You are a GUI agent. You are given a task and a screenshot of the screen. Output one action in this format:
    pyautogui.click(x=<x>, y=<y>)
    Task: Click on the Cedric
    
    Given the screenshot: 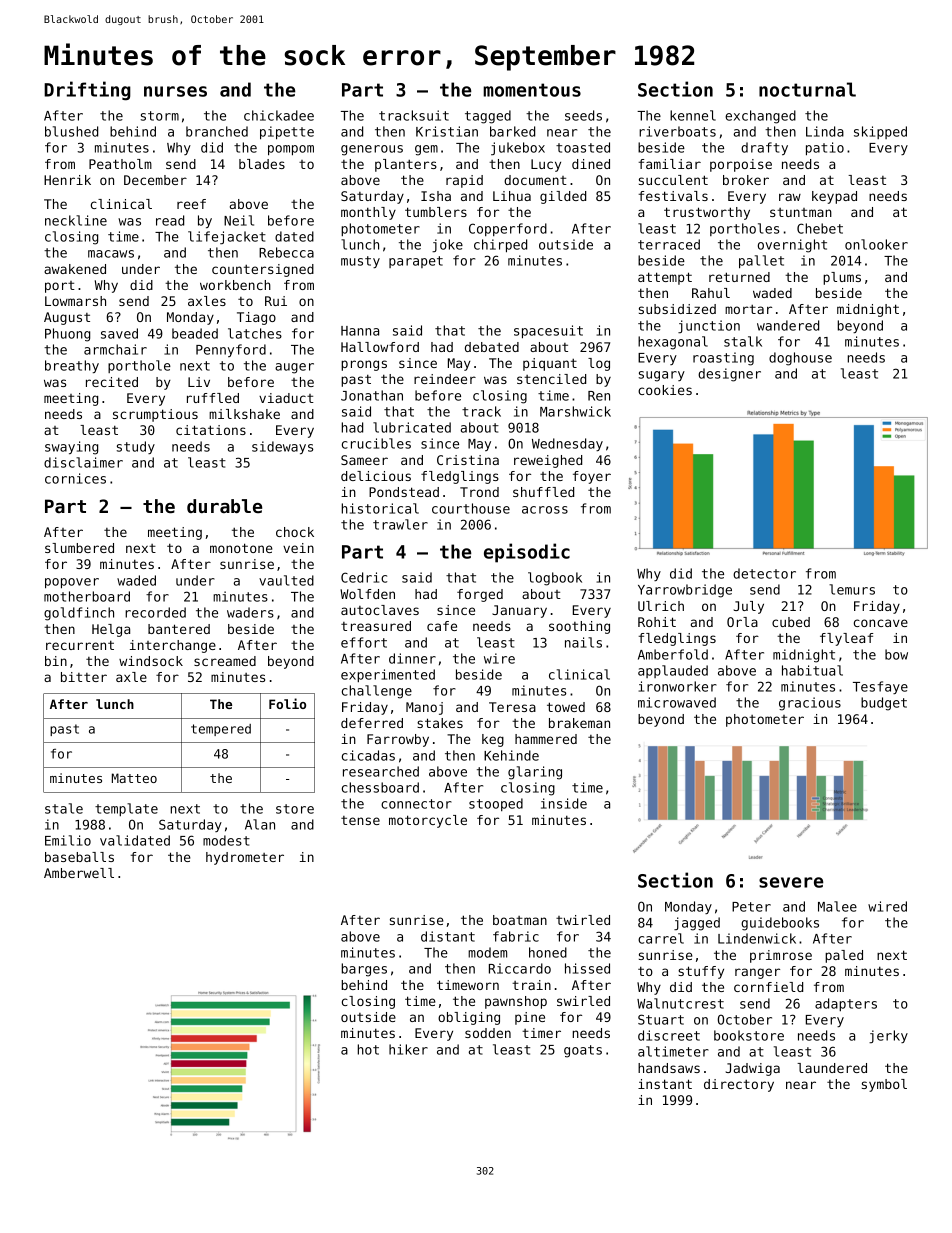 What is the action you would take?
    pyautogui.click(x=364, y=577)
